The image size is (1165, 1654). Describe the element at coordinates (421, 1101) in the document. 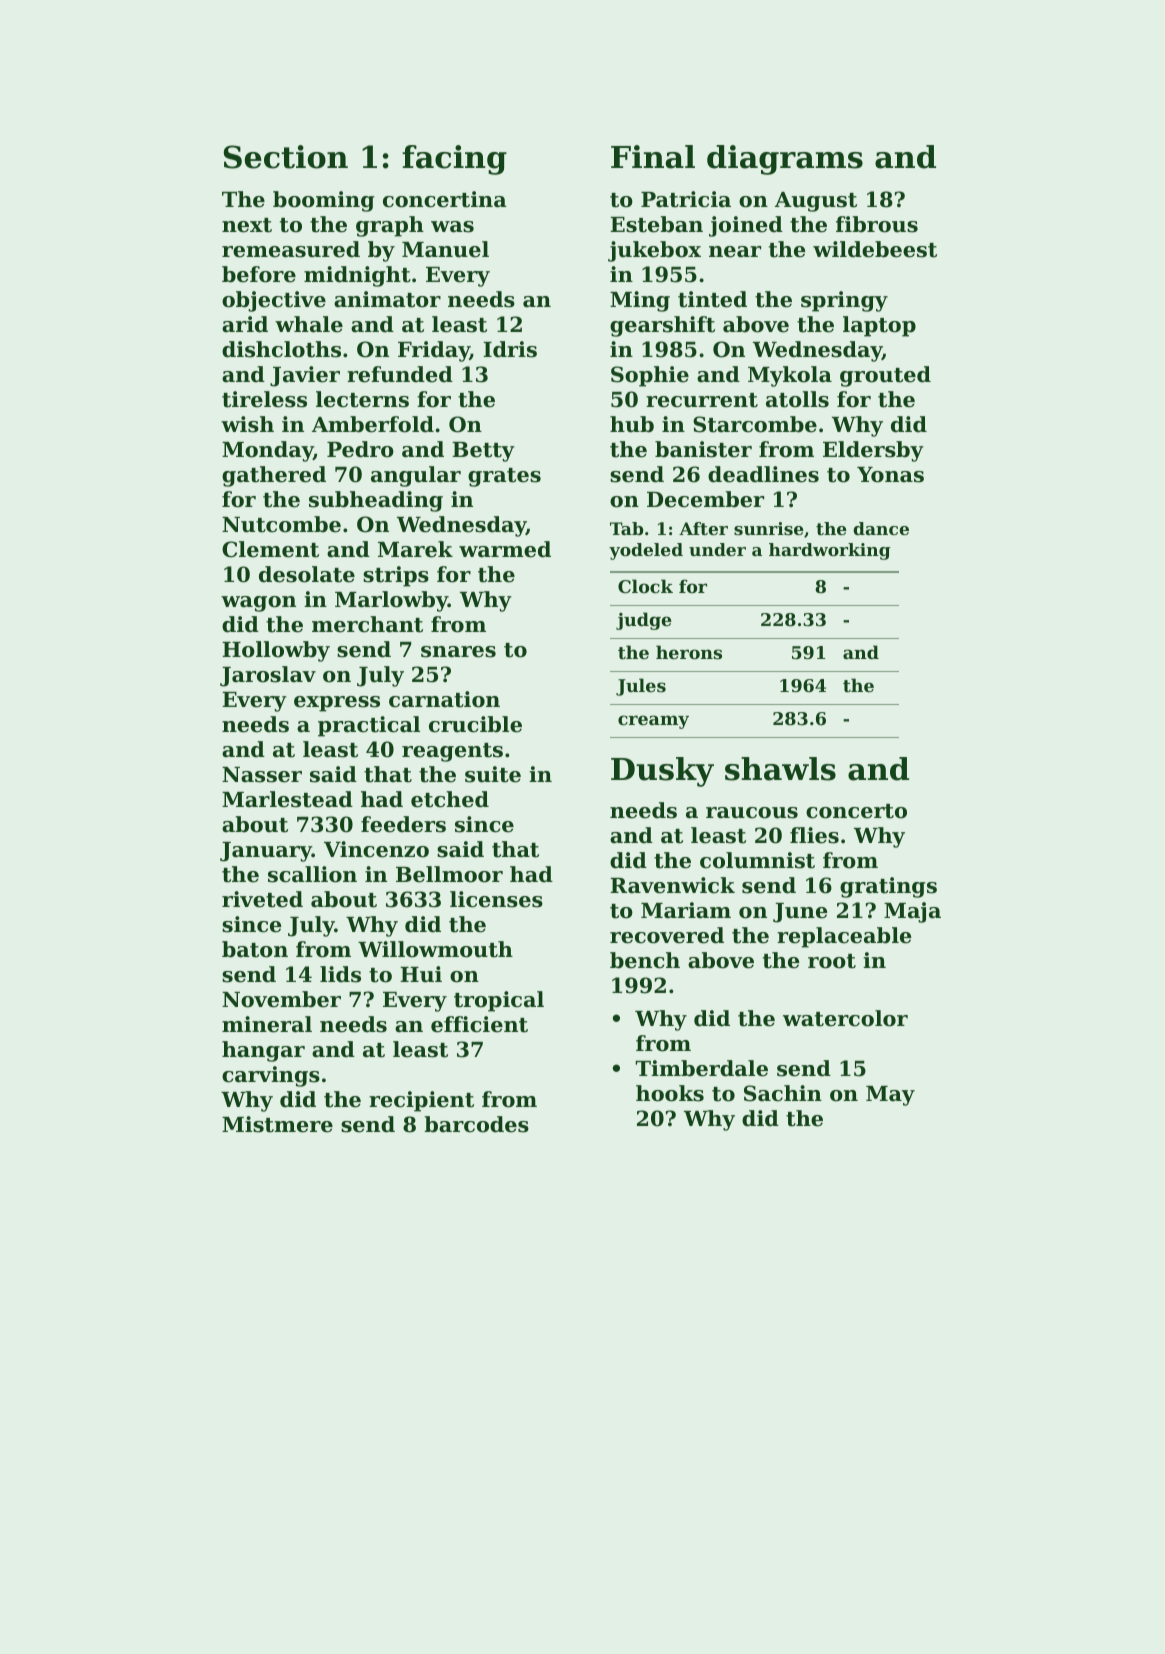

I see `recipient` at that location.
